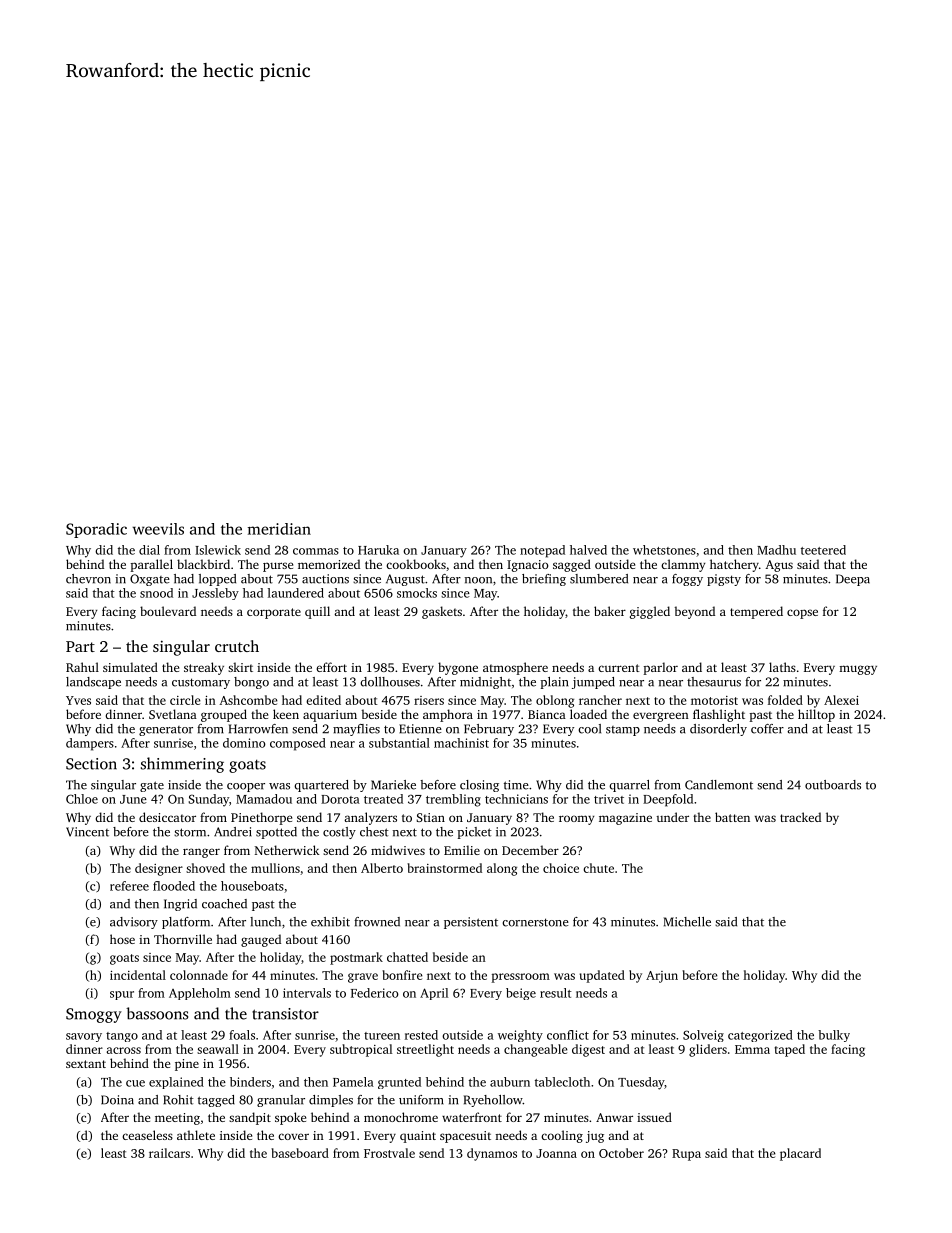 The image size is (952, 1233). I want to click on hilltop, so click(816, 715).
